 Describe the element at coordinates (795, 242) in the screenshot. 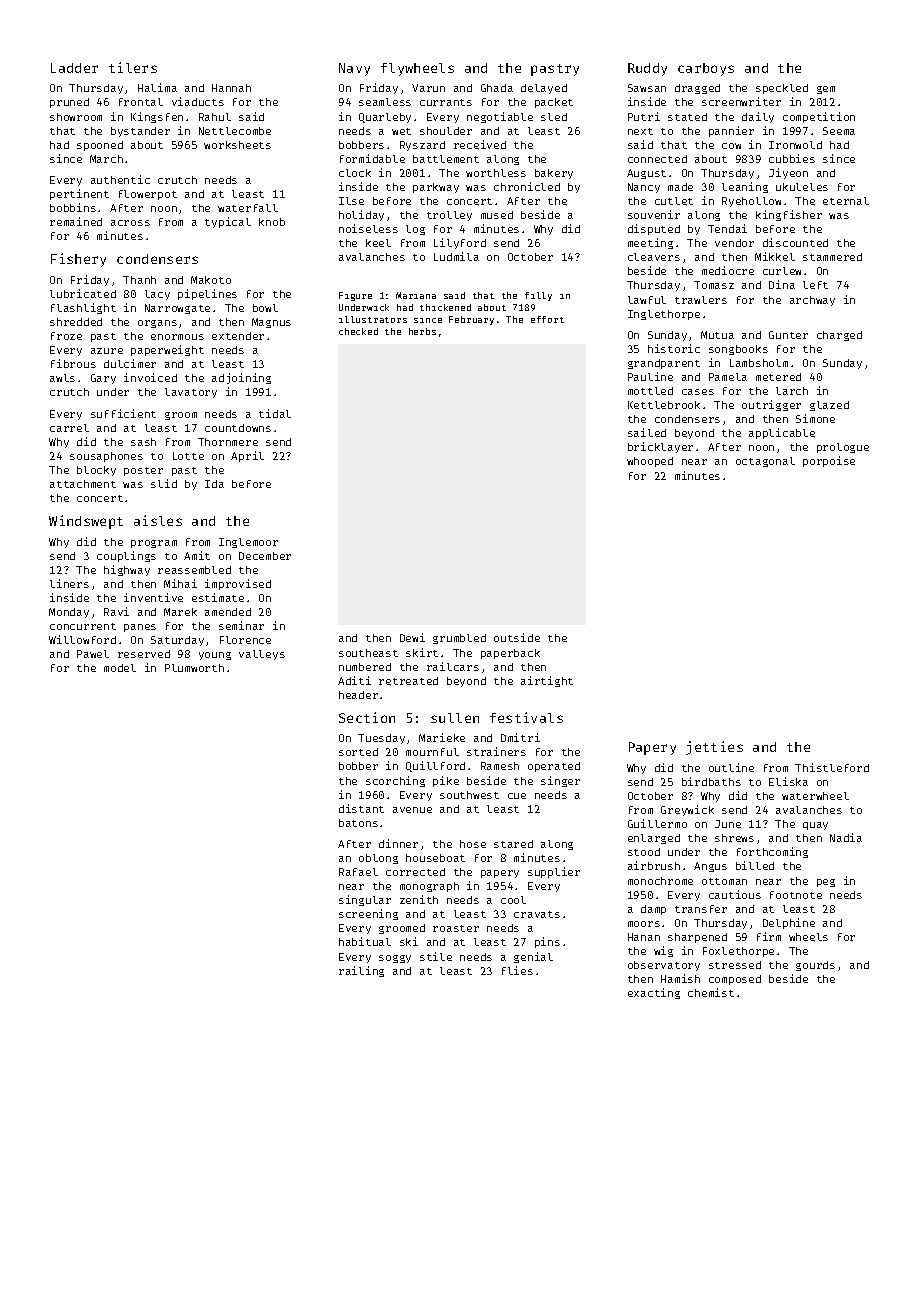

I see `discounted` at that location.
